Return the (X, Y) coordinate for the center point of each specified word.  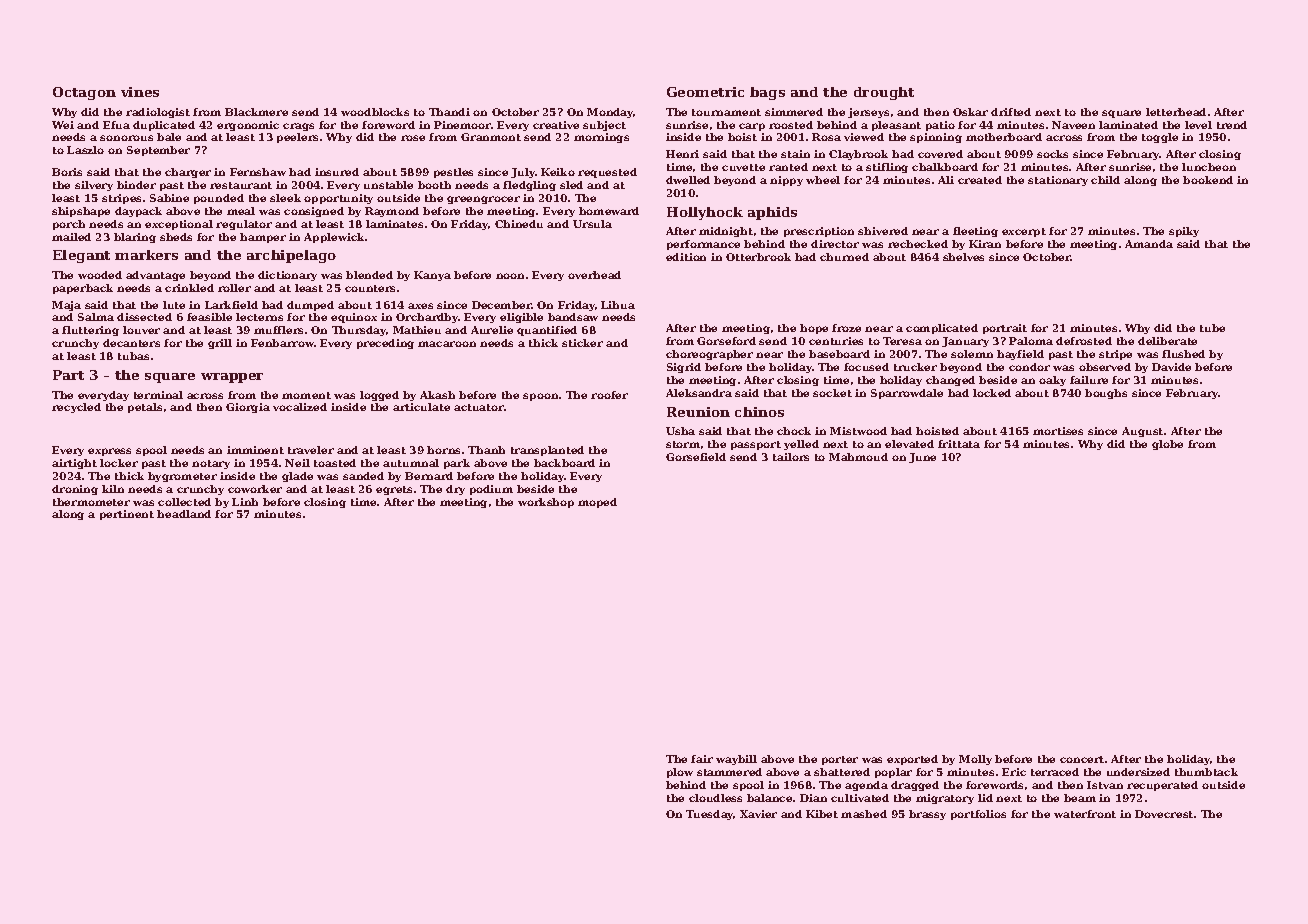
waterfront (1085, 814)
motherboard (1004, 137)
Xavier (758, 814)
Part (68, 375)
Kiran (985, 244)
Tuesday (710, 815)
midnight (726, 232)
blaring (135, 238)
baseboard (839, 354)
